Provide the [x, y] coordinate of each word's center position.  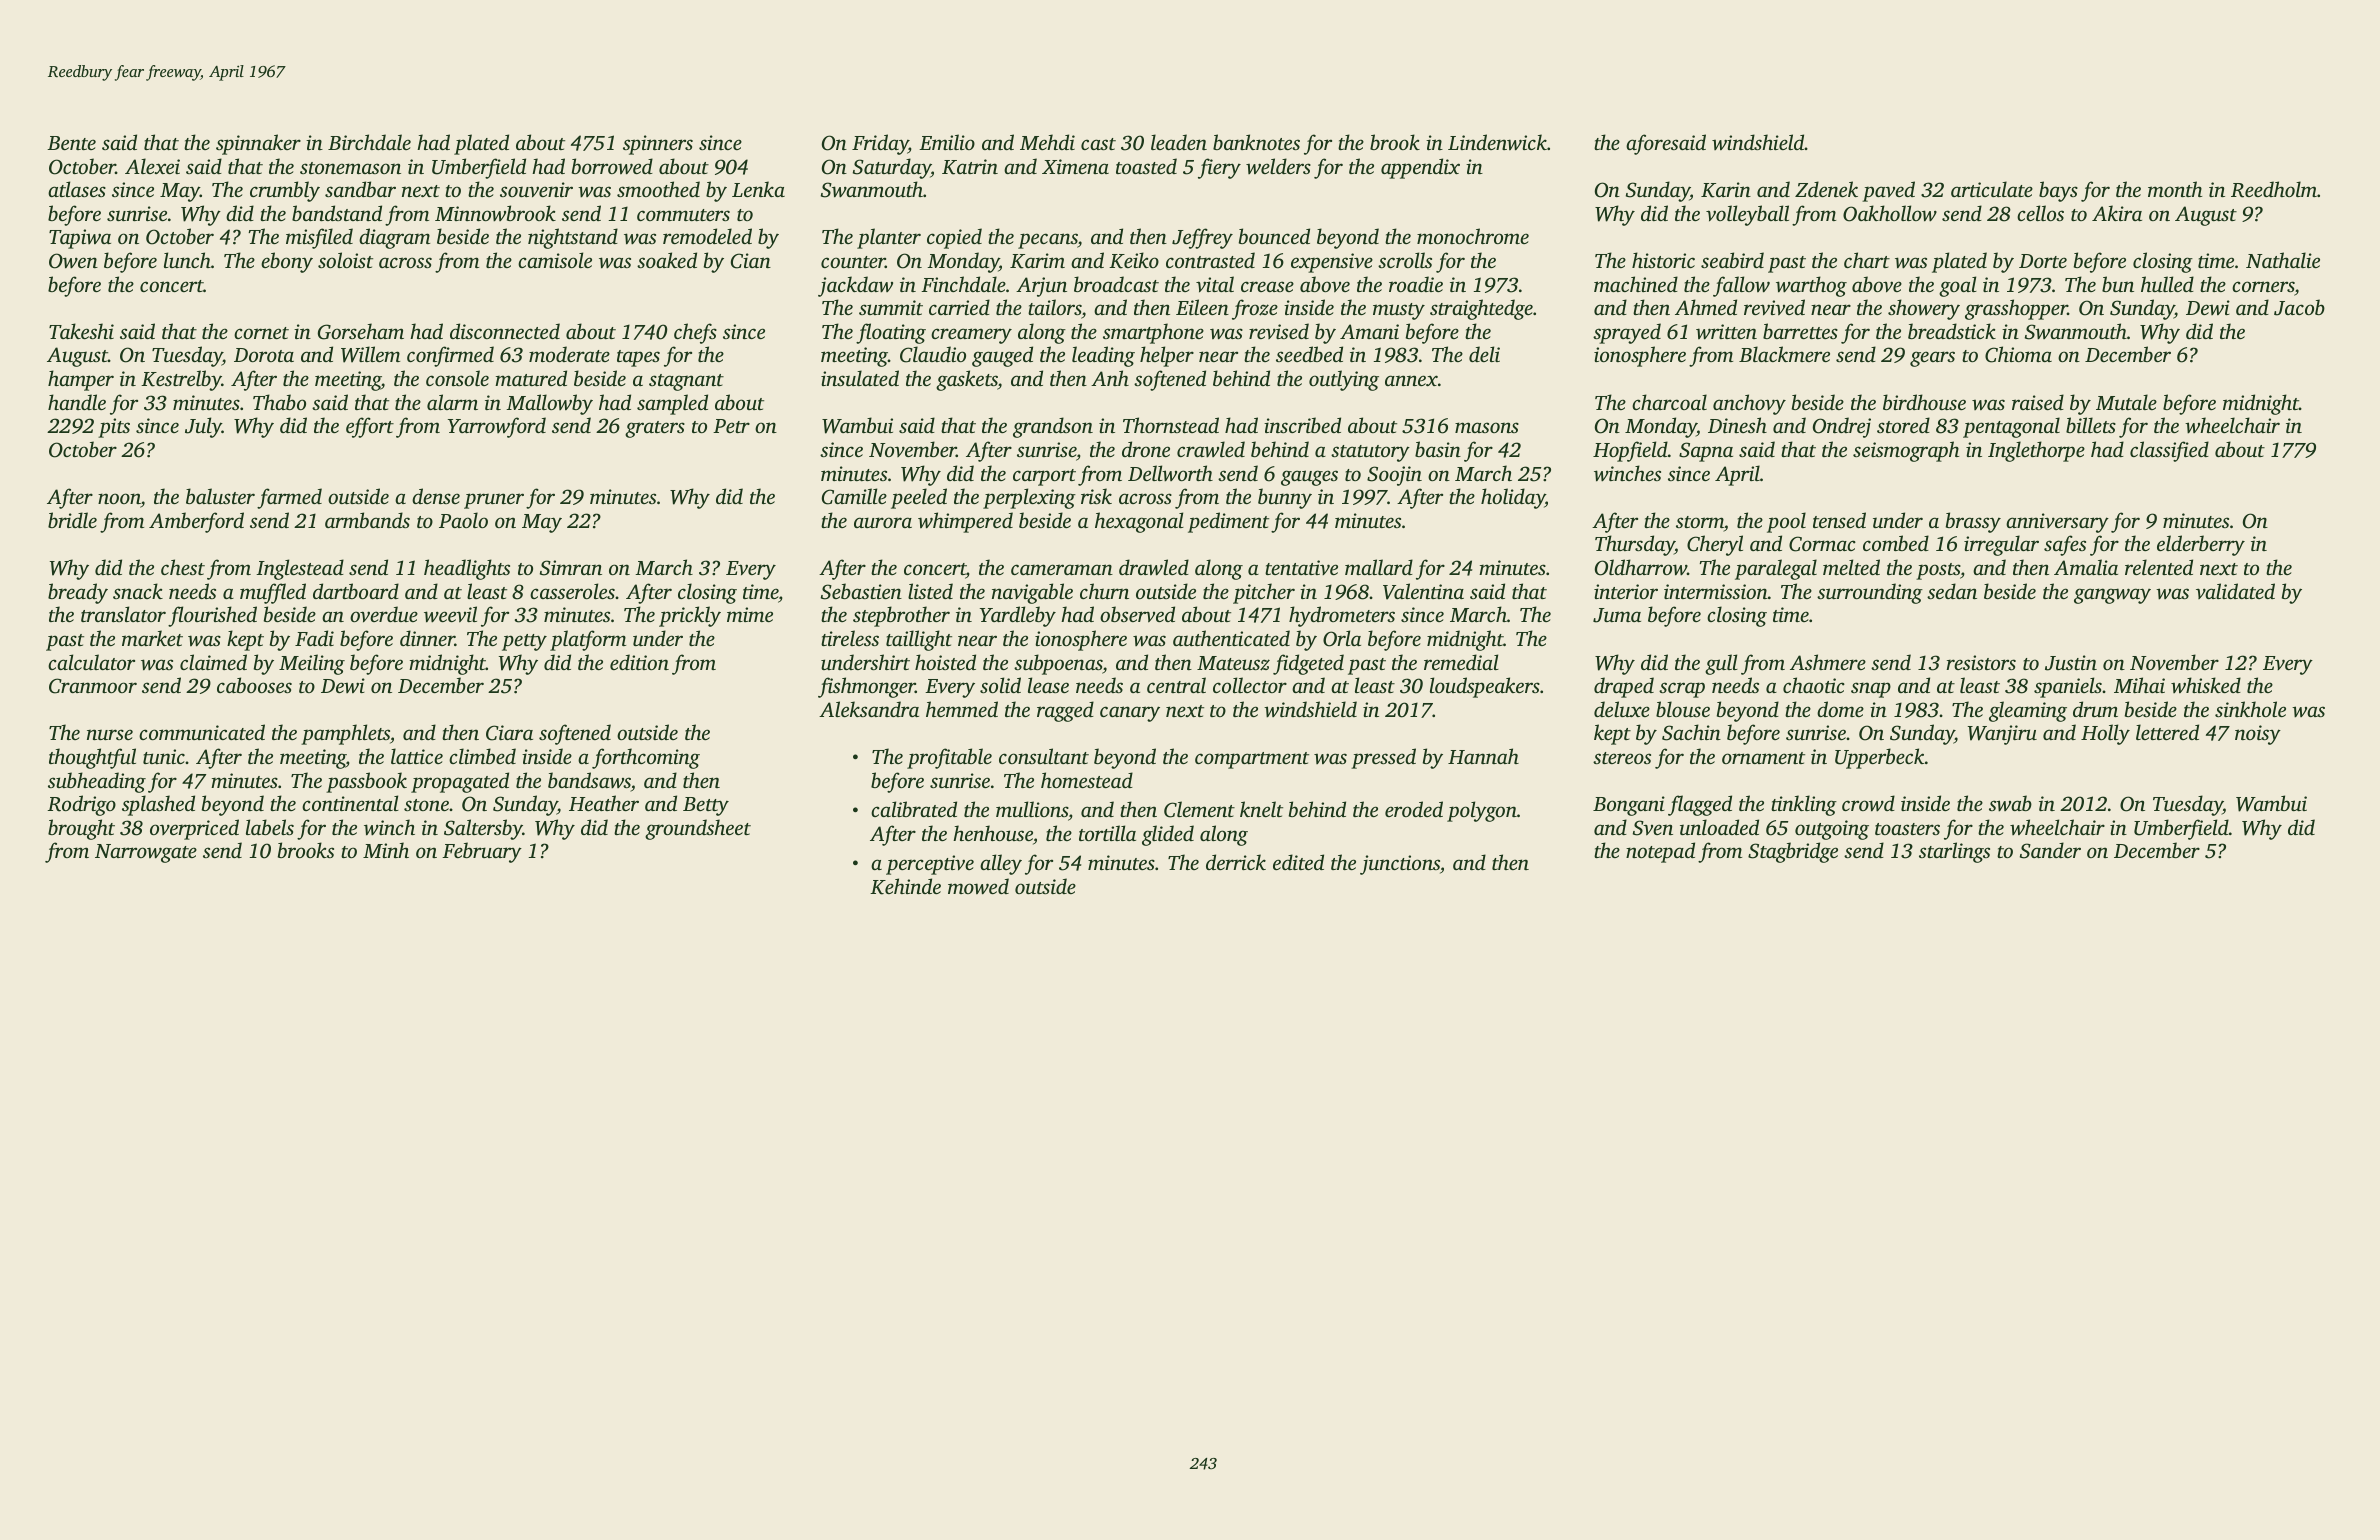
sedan [1952, 591]
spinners [658, 145]
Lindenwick [1497, 142]
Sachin [1691, 732]
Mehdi [1047, 142]
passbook [366, 782]
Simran [571, 568]
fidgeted [1308, 664]
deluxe [1622, 709]
